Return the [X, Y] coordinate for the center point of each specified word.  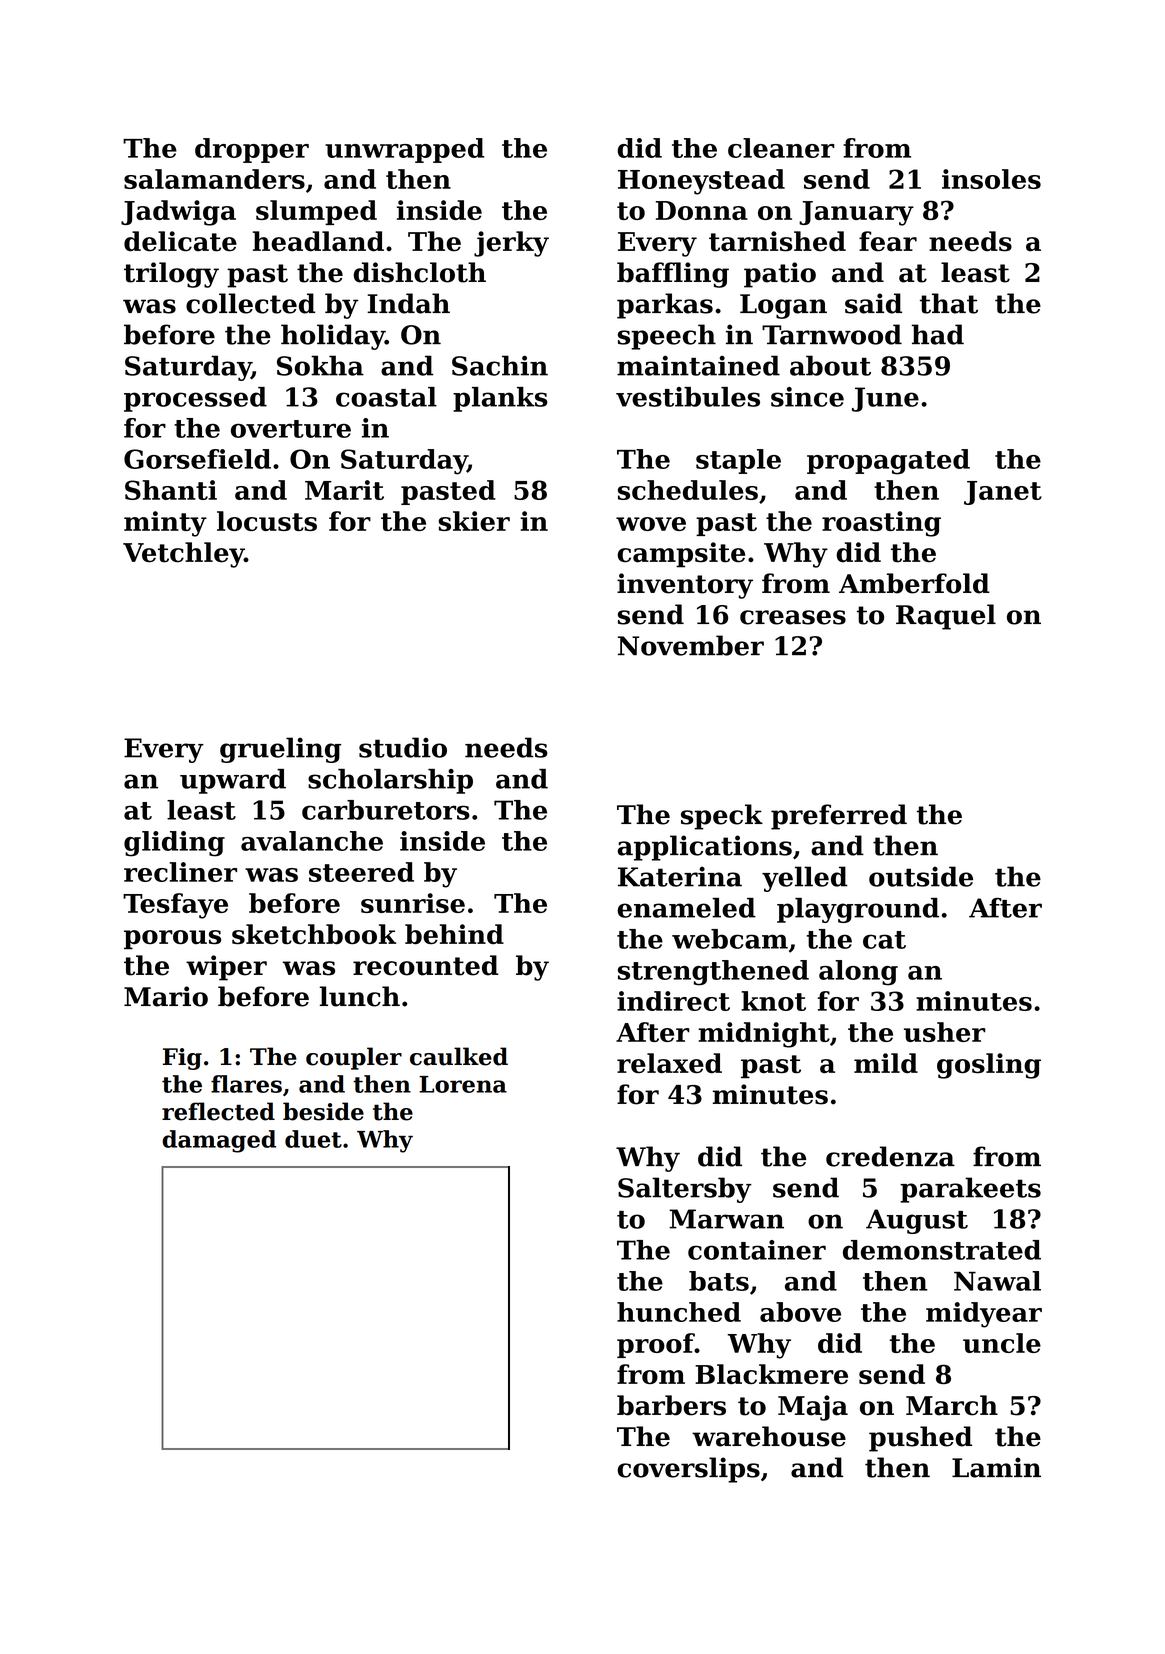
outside [921, 876]
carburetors [386, 810]
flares [246, 1084]
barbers [671, 1405]
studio [403, 747]
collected [250, 303]
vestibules [688, 397]
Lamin [996, 1467]
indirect [673, 1001]
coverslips [688, 1470]
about [830, 365]
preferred [839, 817]
